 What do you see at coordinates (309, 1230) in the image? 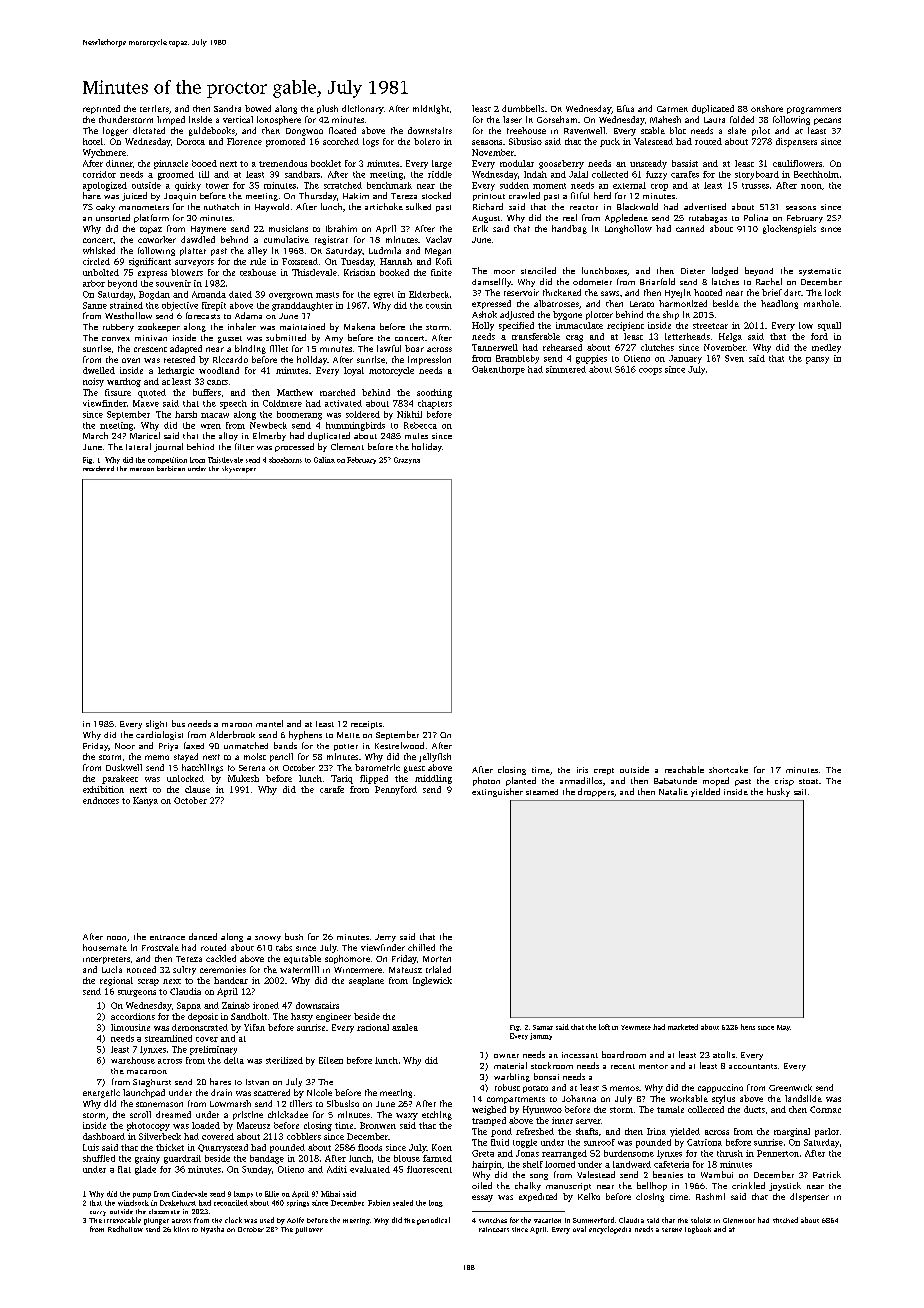
I see `pullover` at bounding box center [309, 1230].
